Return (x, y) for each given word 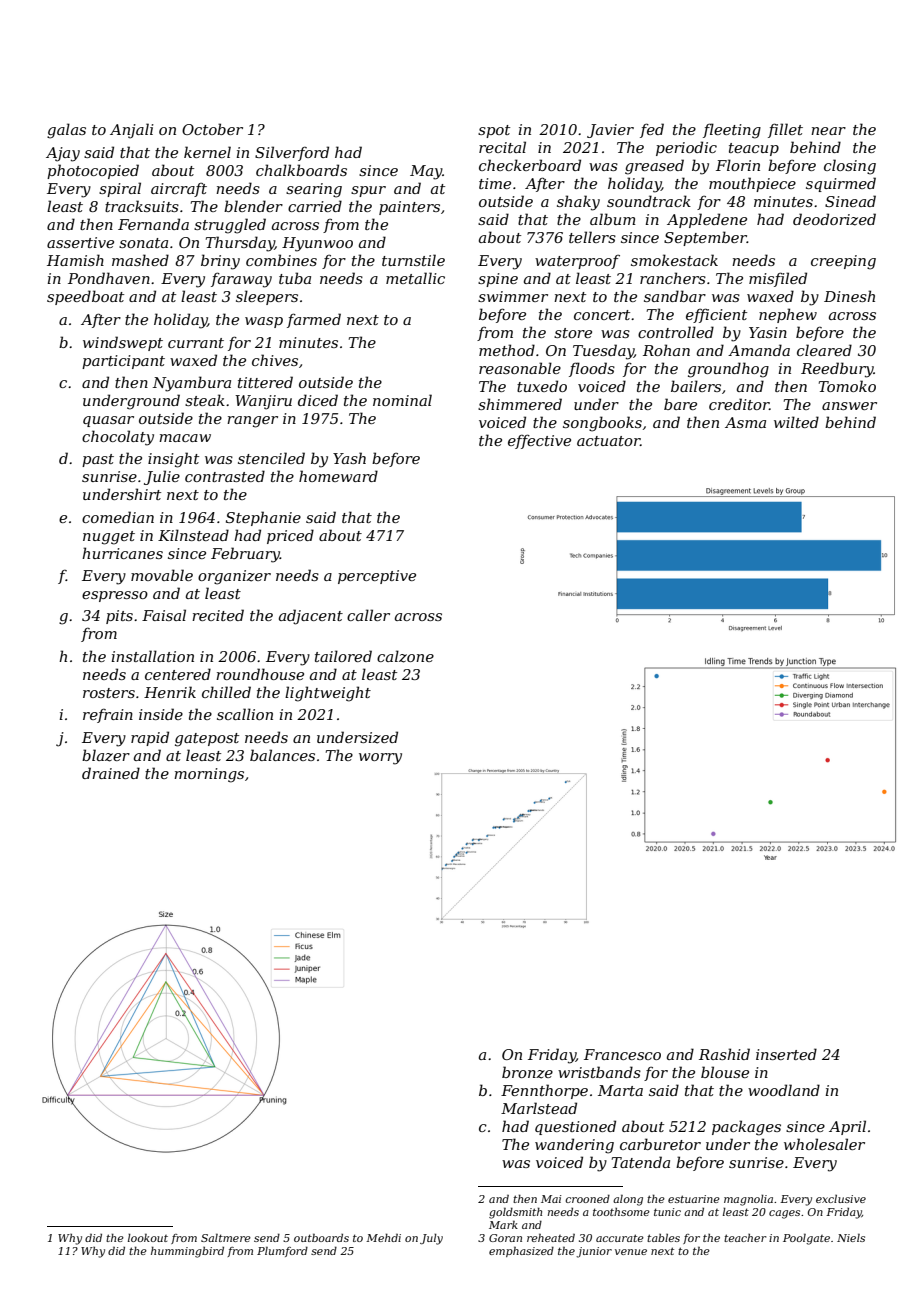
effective (539, 441)
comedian (118, 517)
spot (494, 131)
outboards (321, 1237)
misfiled (778, 279)
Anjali (132, 131)
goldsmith (515, 1213)
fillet (785, 130)
